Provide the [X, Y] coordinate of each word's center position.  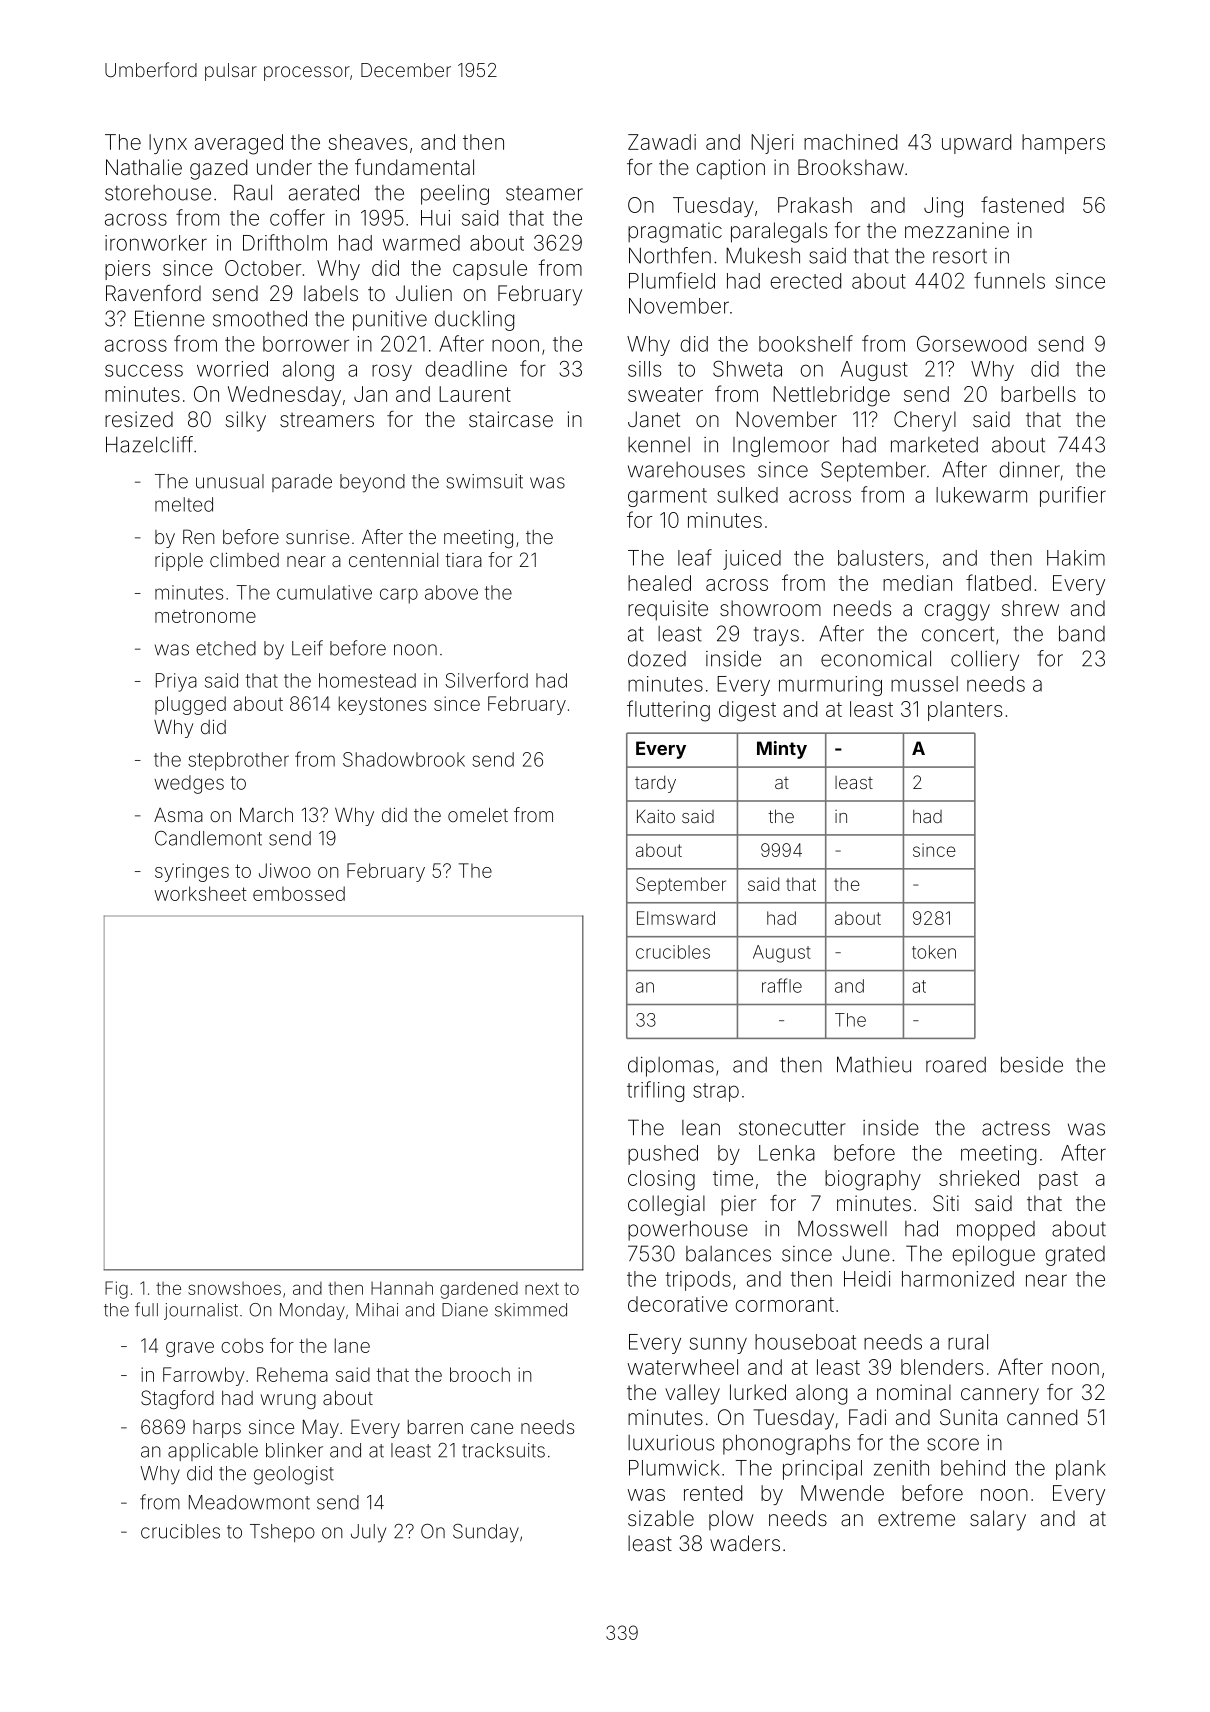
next [542, 1288]
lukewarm [981, 495]
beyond [372, 483]
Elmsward [676, 918]
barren [435, 1427]
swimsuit [484, 481]
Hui [435, 218]
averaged [239, 144]
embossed [299, 893]
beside [1032, 1064]
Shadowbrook [404, 759]
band [1082, 633]
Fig [116, 1290]
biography [873, 1180]
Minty [782, 750]
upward [976, 144]
